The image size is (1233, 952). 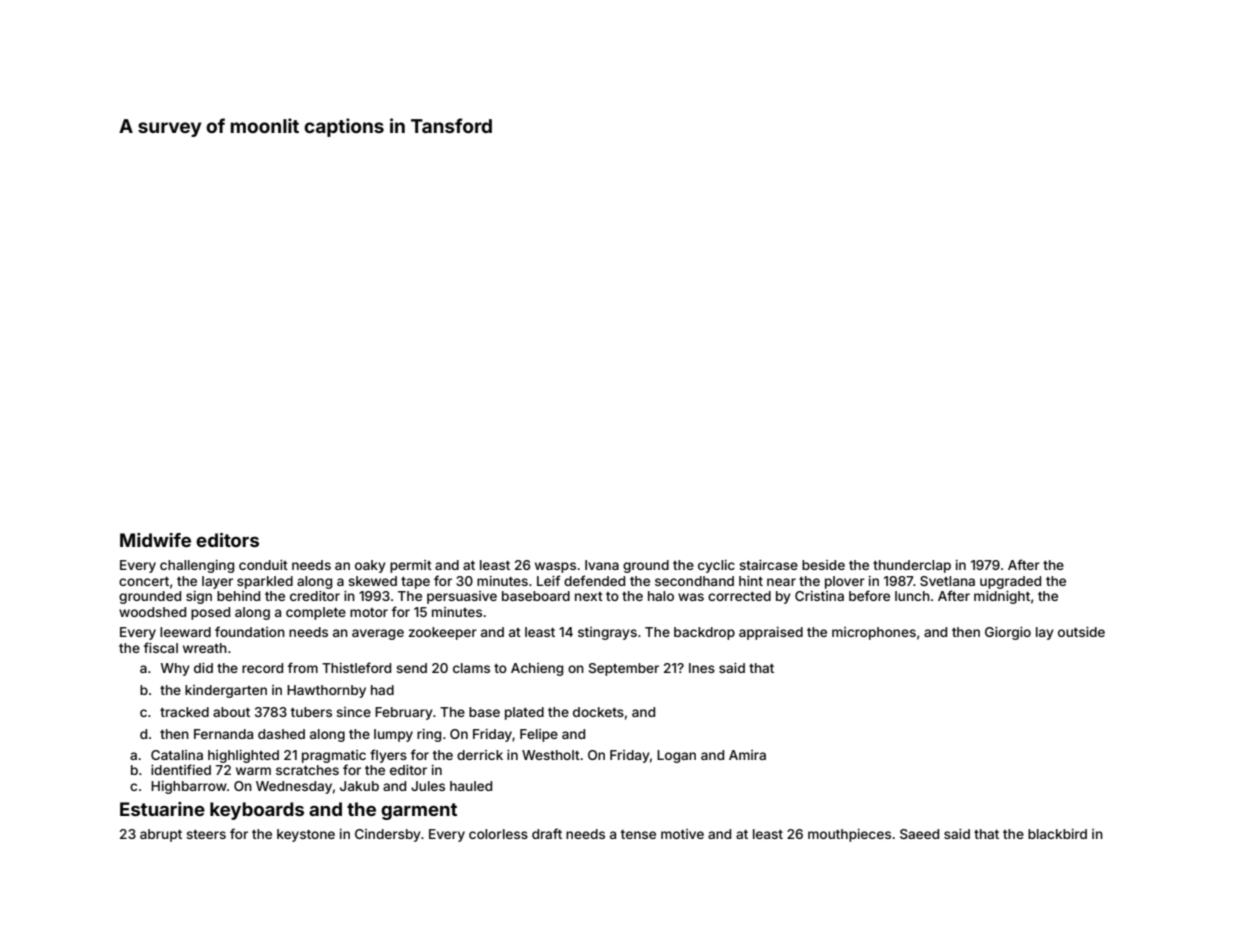 What do you see at coordinates (747, 755) in the document?
I see `Amira` at bounding box center [747, 755].
